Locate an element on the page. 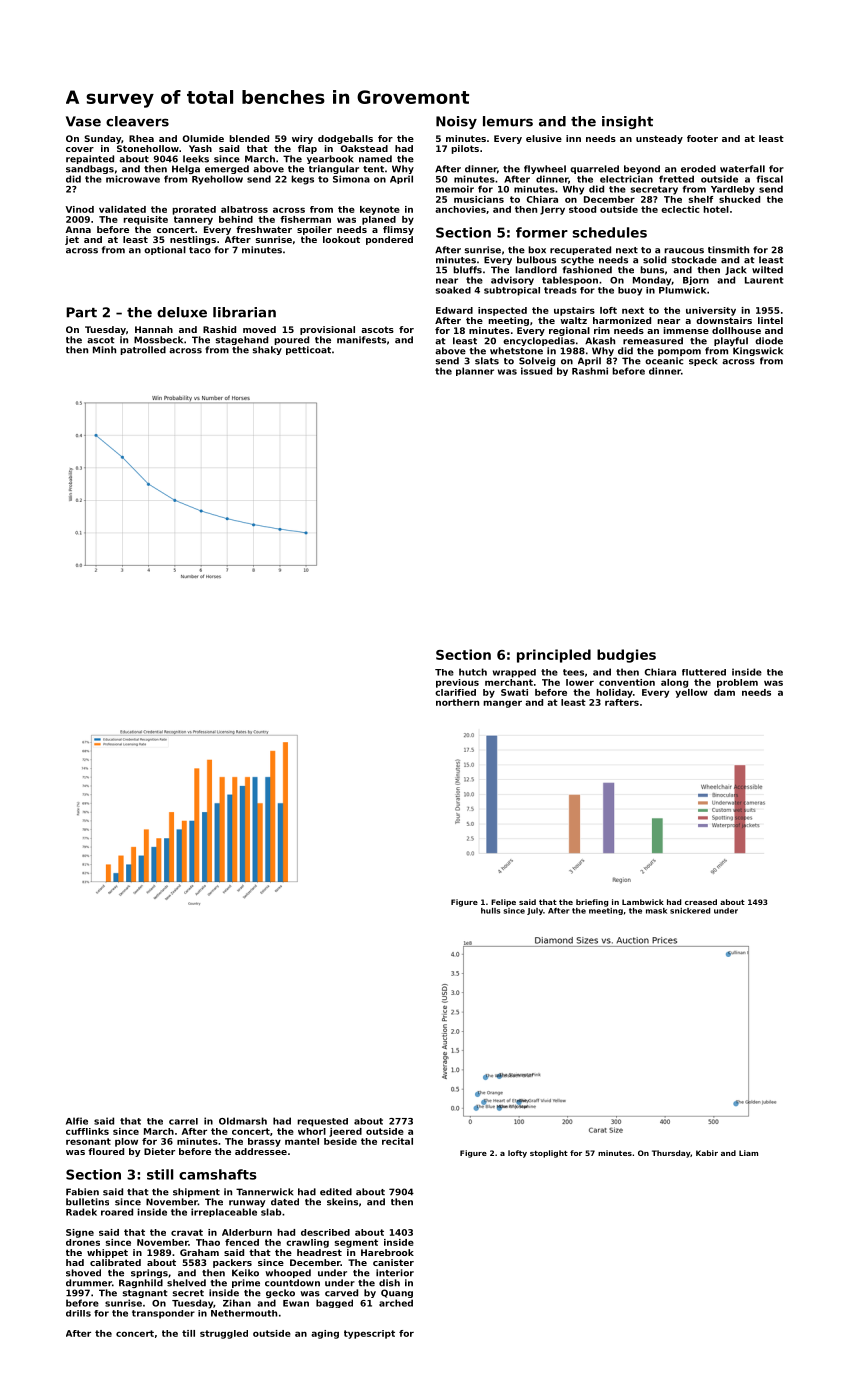 The image size is (849, 1400). Rashmi is located at coordinates (590, 371).
